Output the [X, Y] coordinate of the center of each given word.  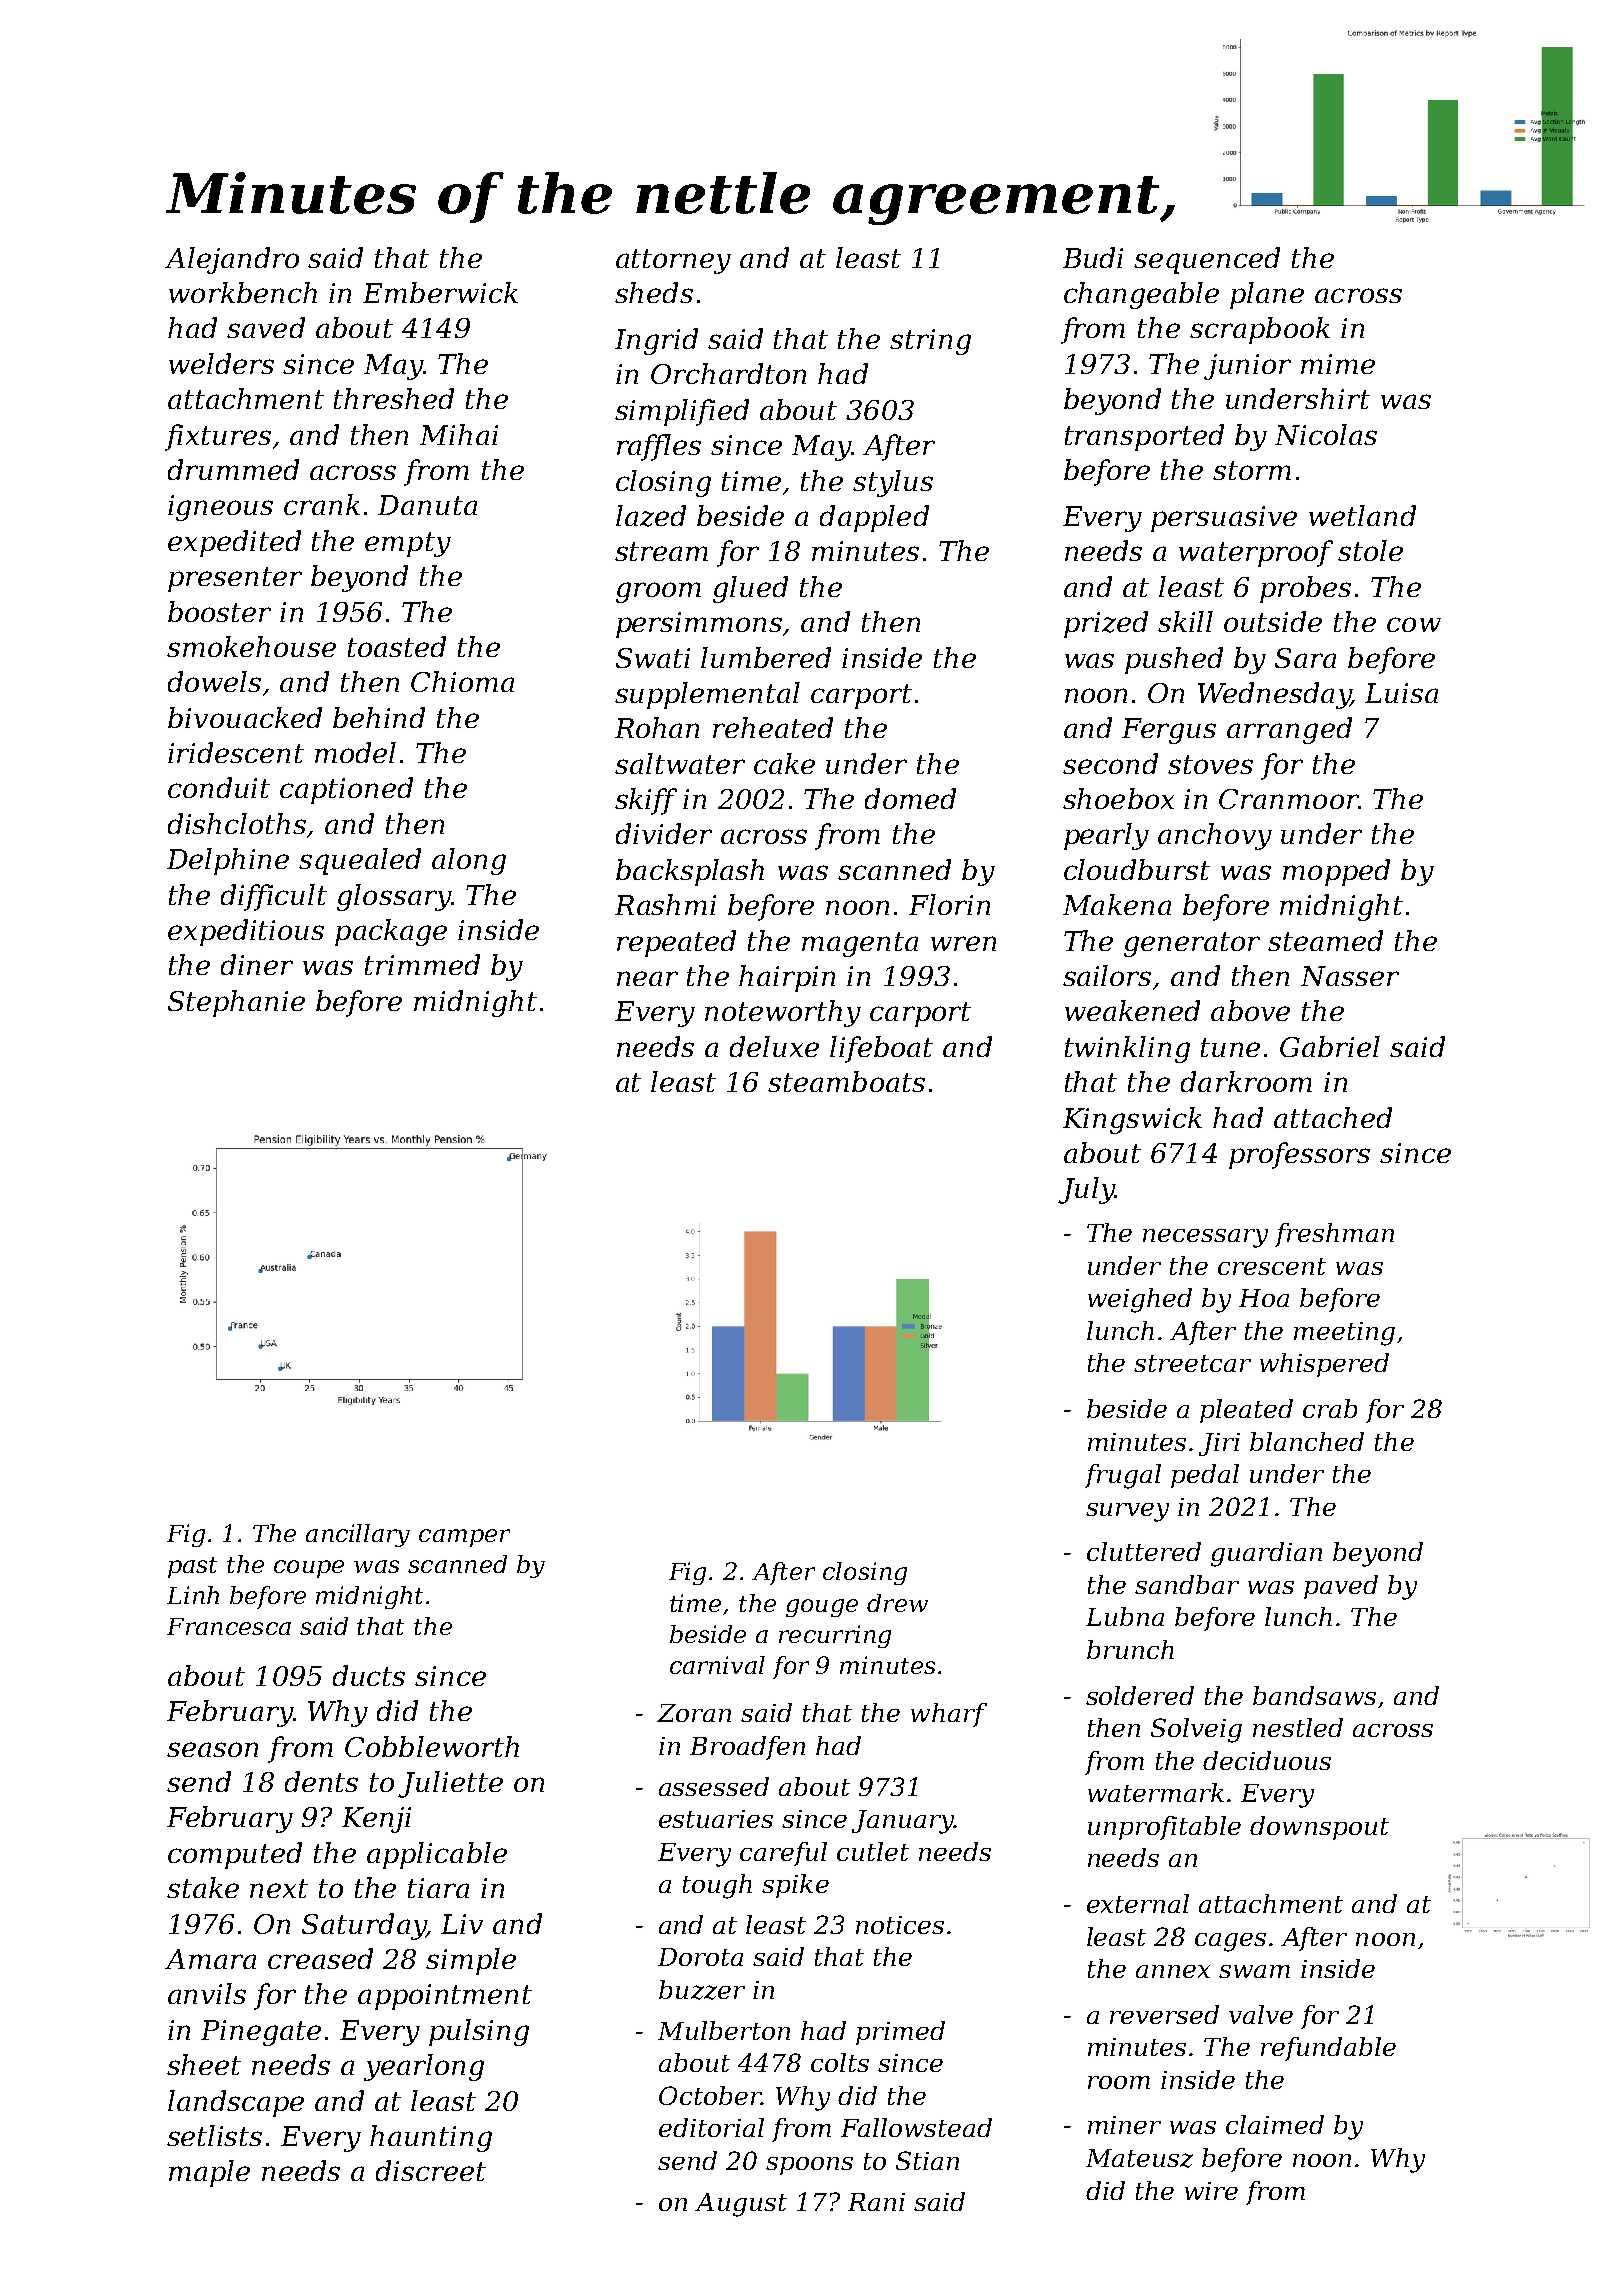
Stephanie [236, 1003]
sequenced [1207, 260]
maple [209, 2173]
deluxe [774, 1046]
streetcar [1192, 1363]
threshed [394, 398]
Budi [1093, 257]
